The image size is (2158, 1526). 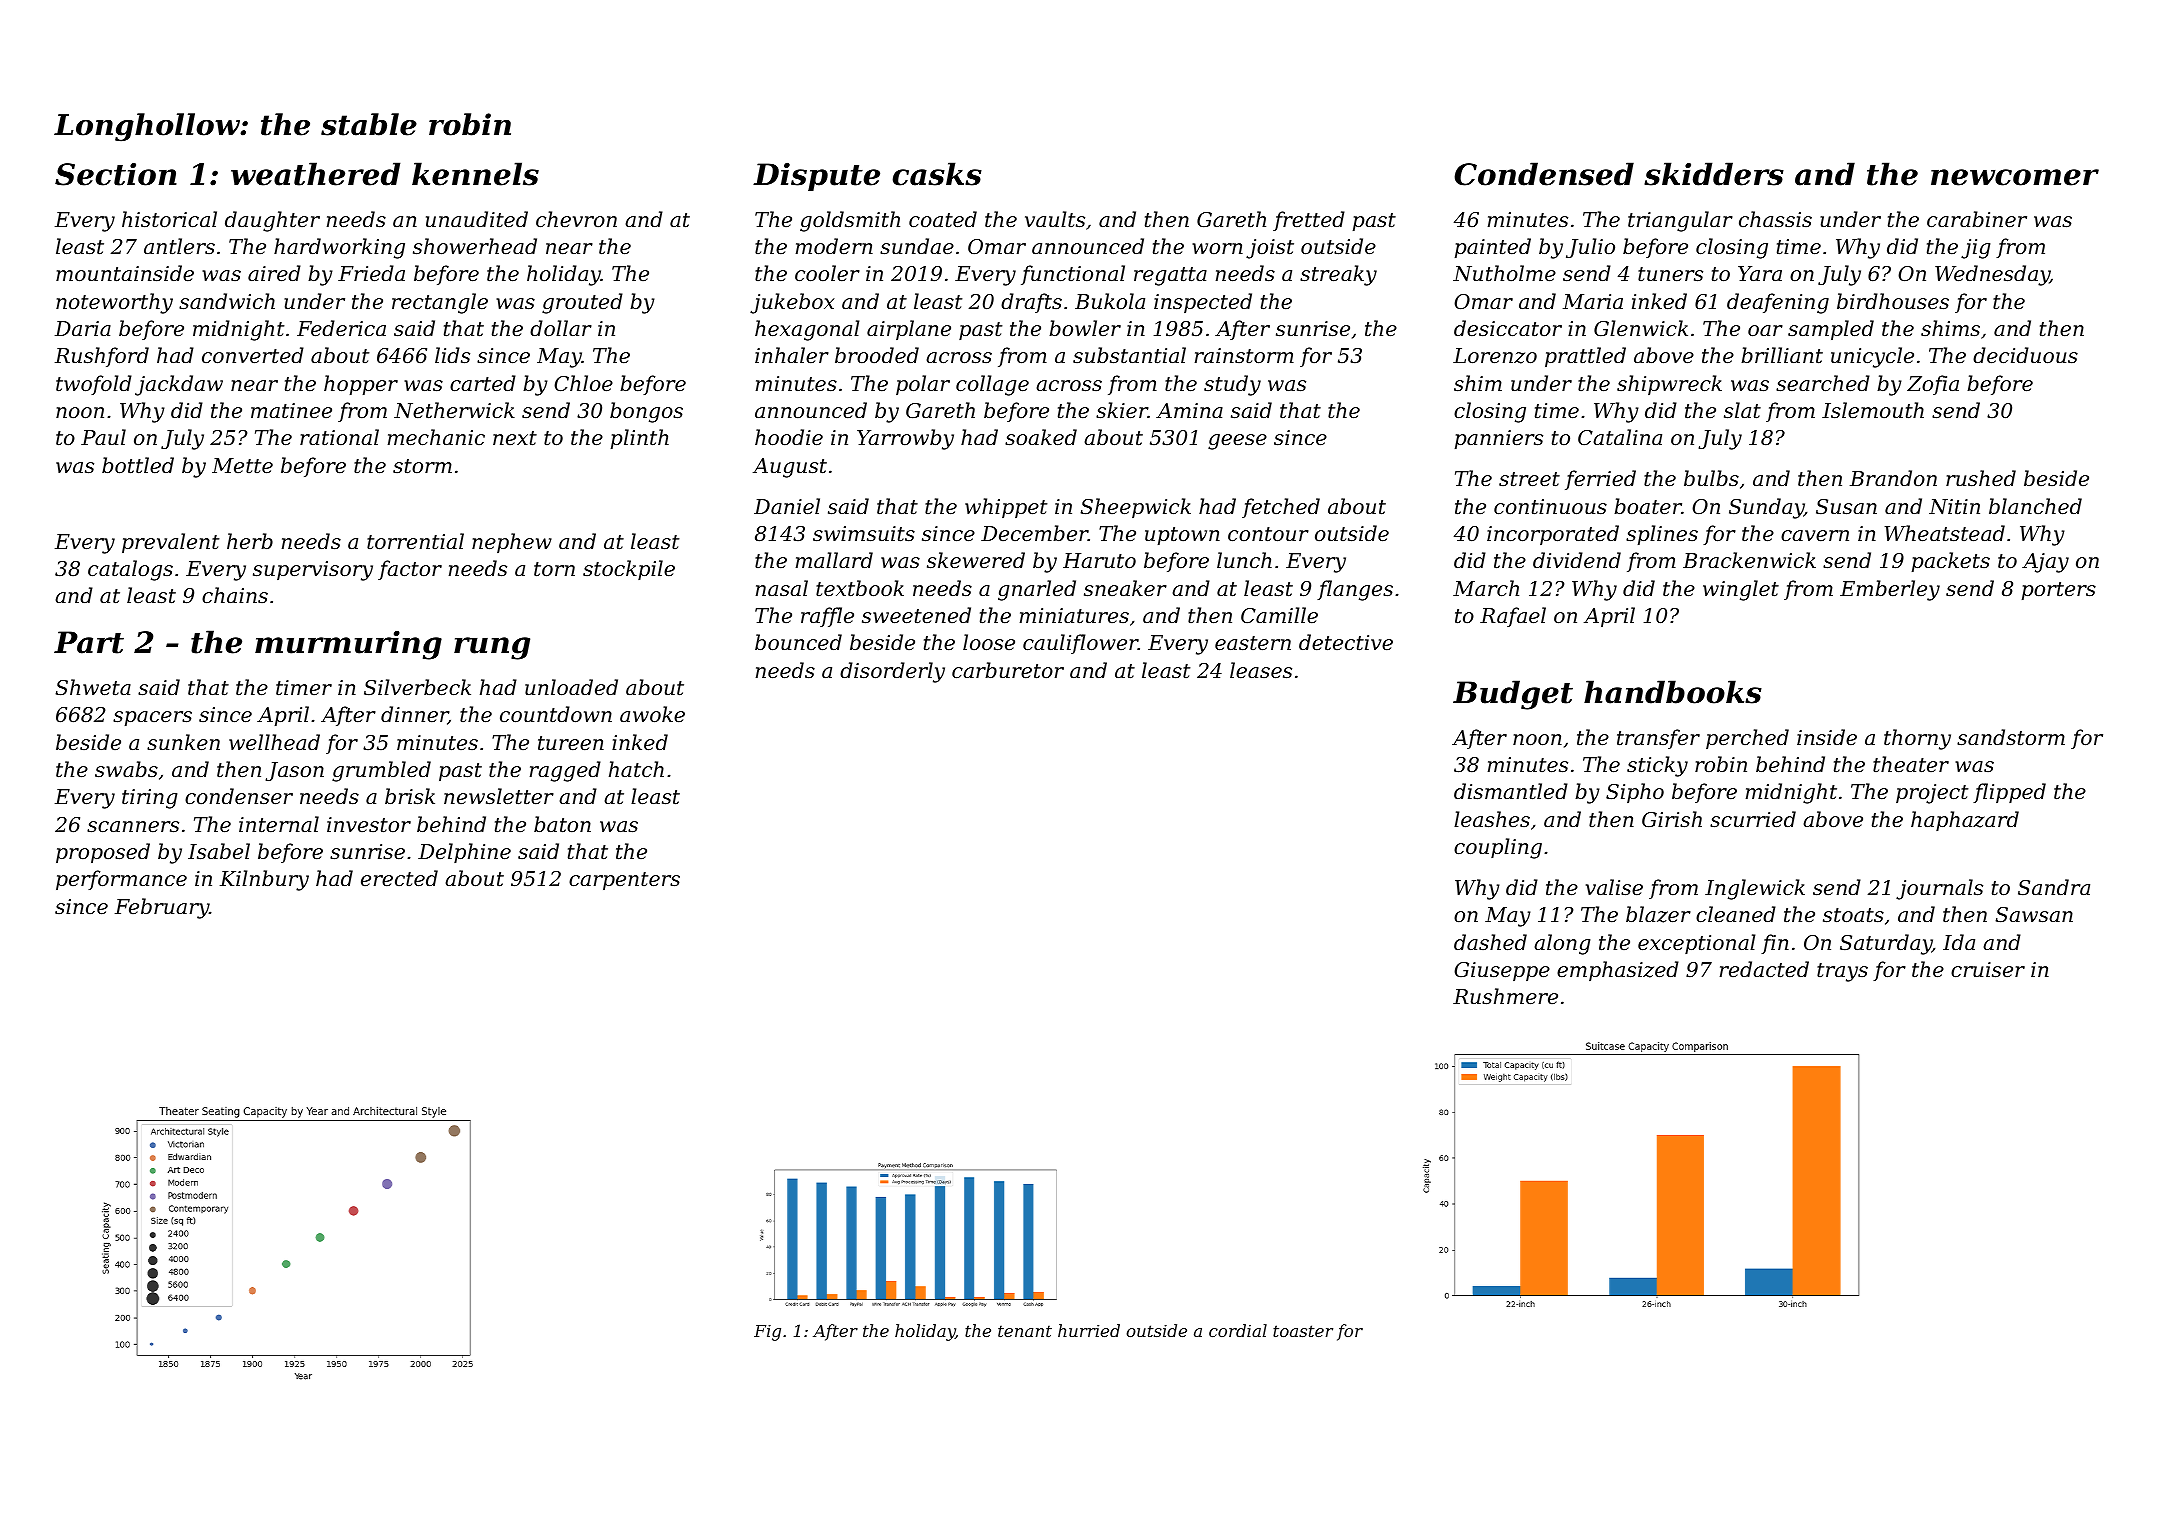 I want to click on murmuring, so click(x=348, y=645).
